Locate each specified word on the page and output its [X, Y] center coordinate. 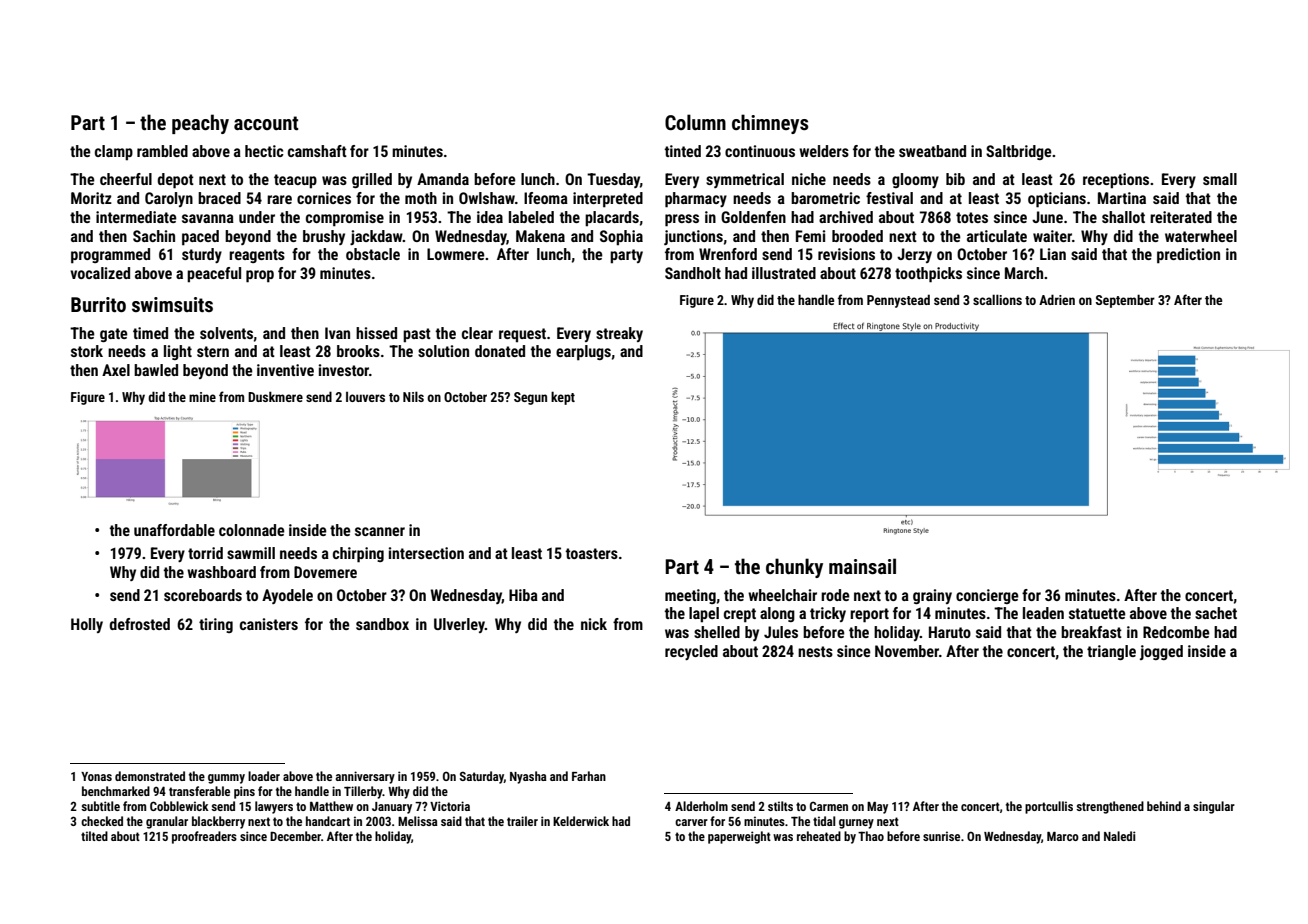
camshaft [317, 151]
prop [260, 276]
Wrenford [728, 254]
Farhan [589, 776]
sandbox [382, 624]
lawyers [274, 807]
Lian [1053, 254]
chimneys [770, 124]
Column [695, 122]
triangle [1111, 652]
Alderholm [701, 806]
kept [563, 398]
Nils [413, 396]
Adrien [1057, 299]
